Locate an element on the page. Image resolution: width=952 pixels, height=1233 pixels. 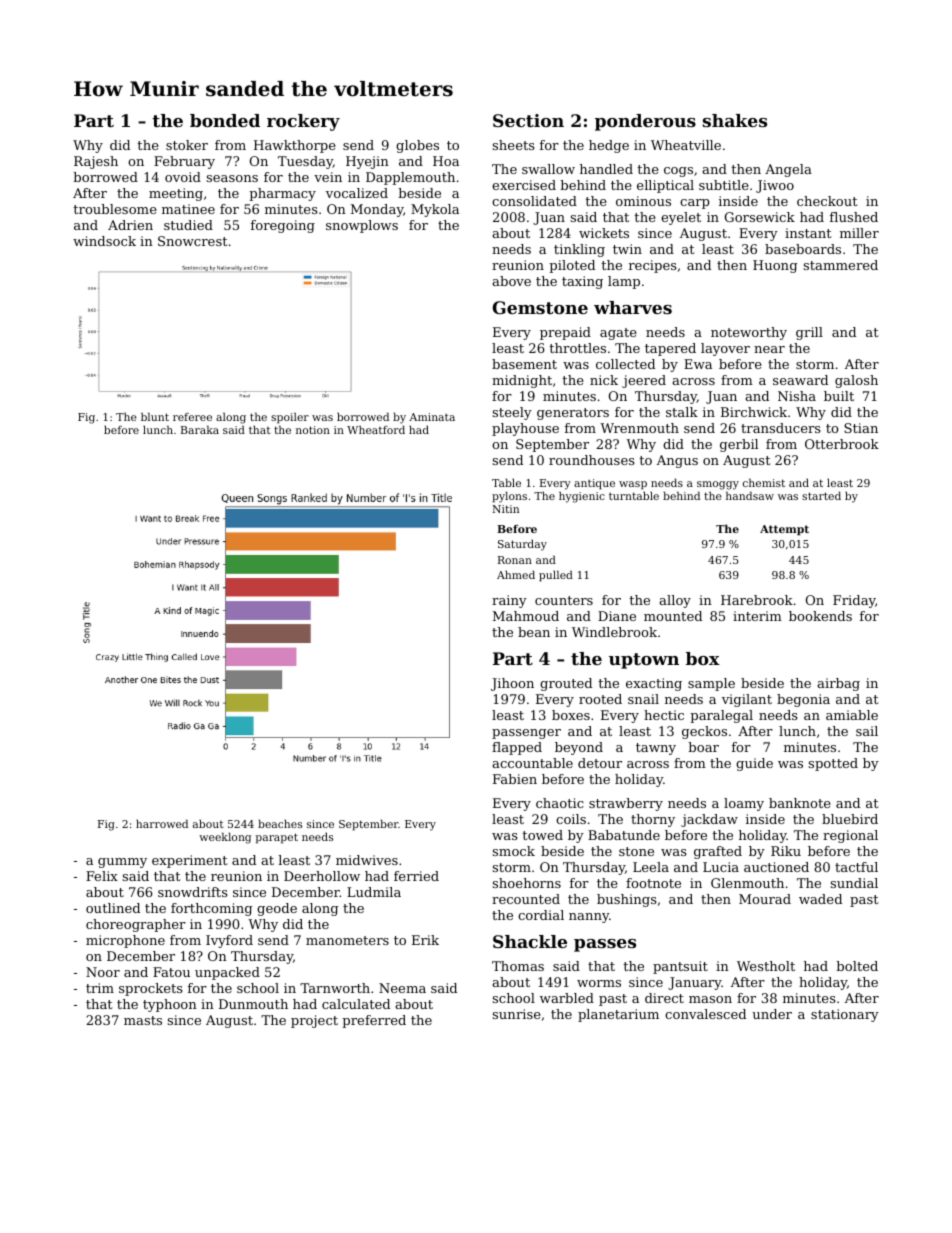
airbag is located at coordinates (838, 684).
